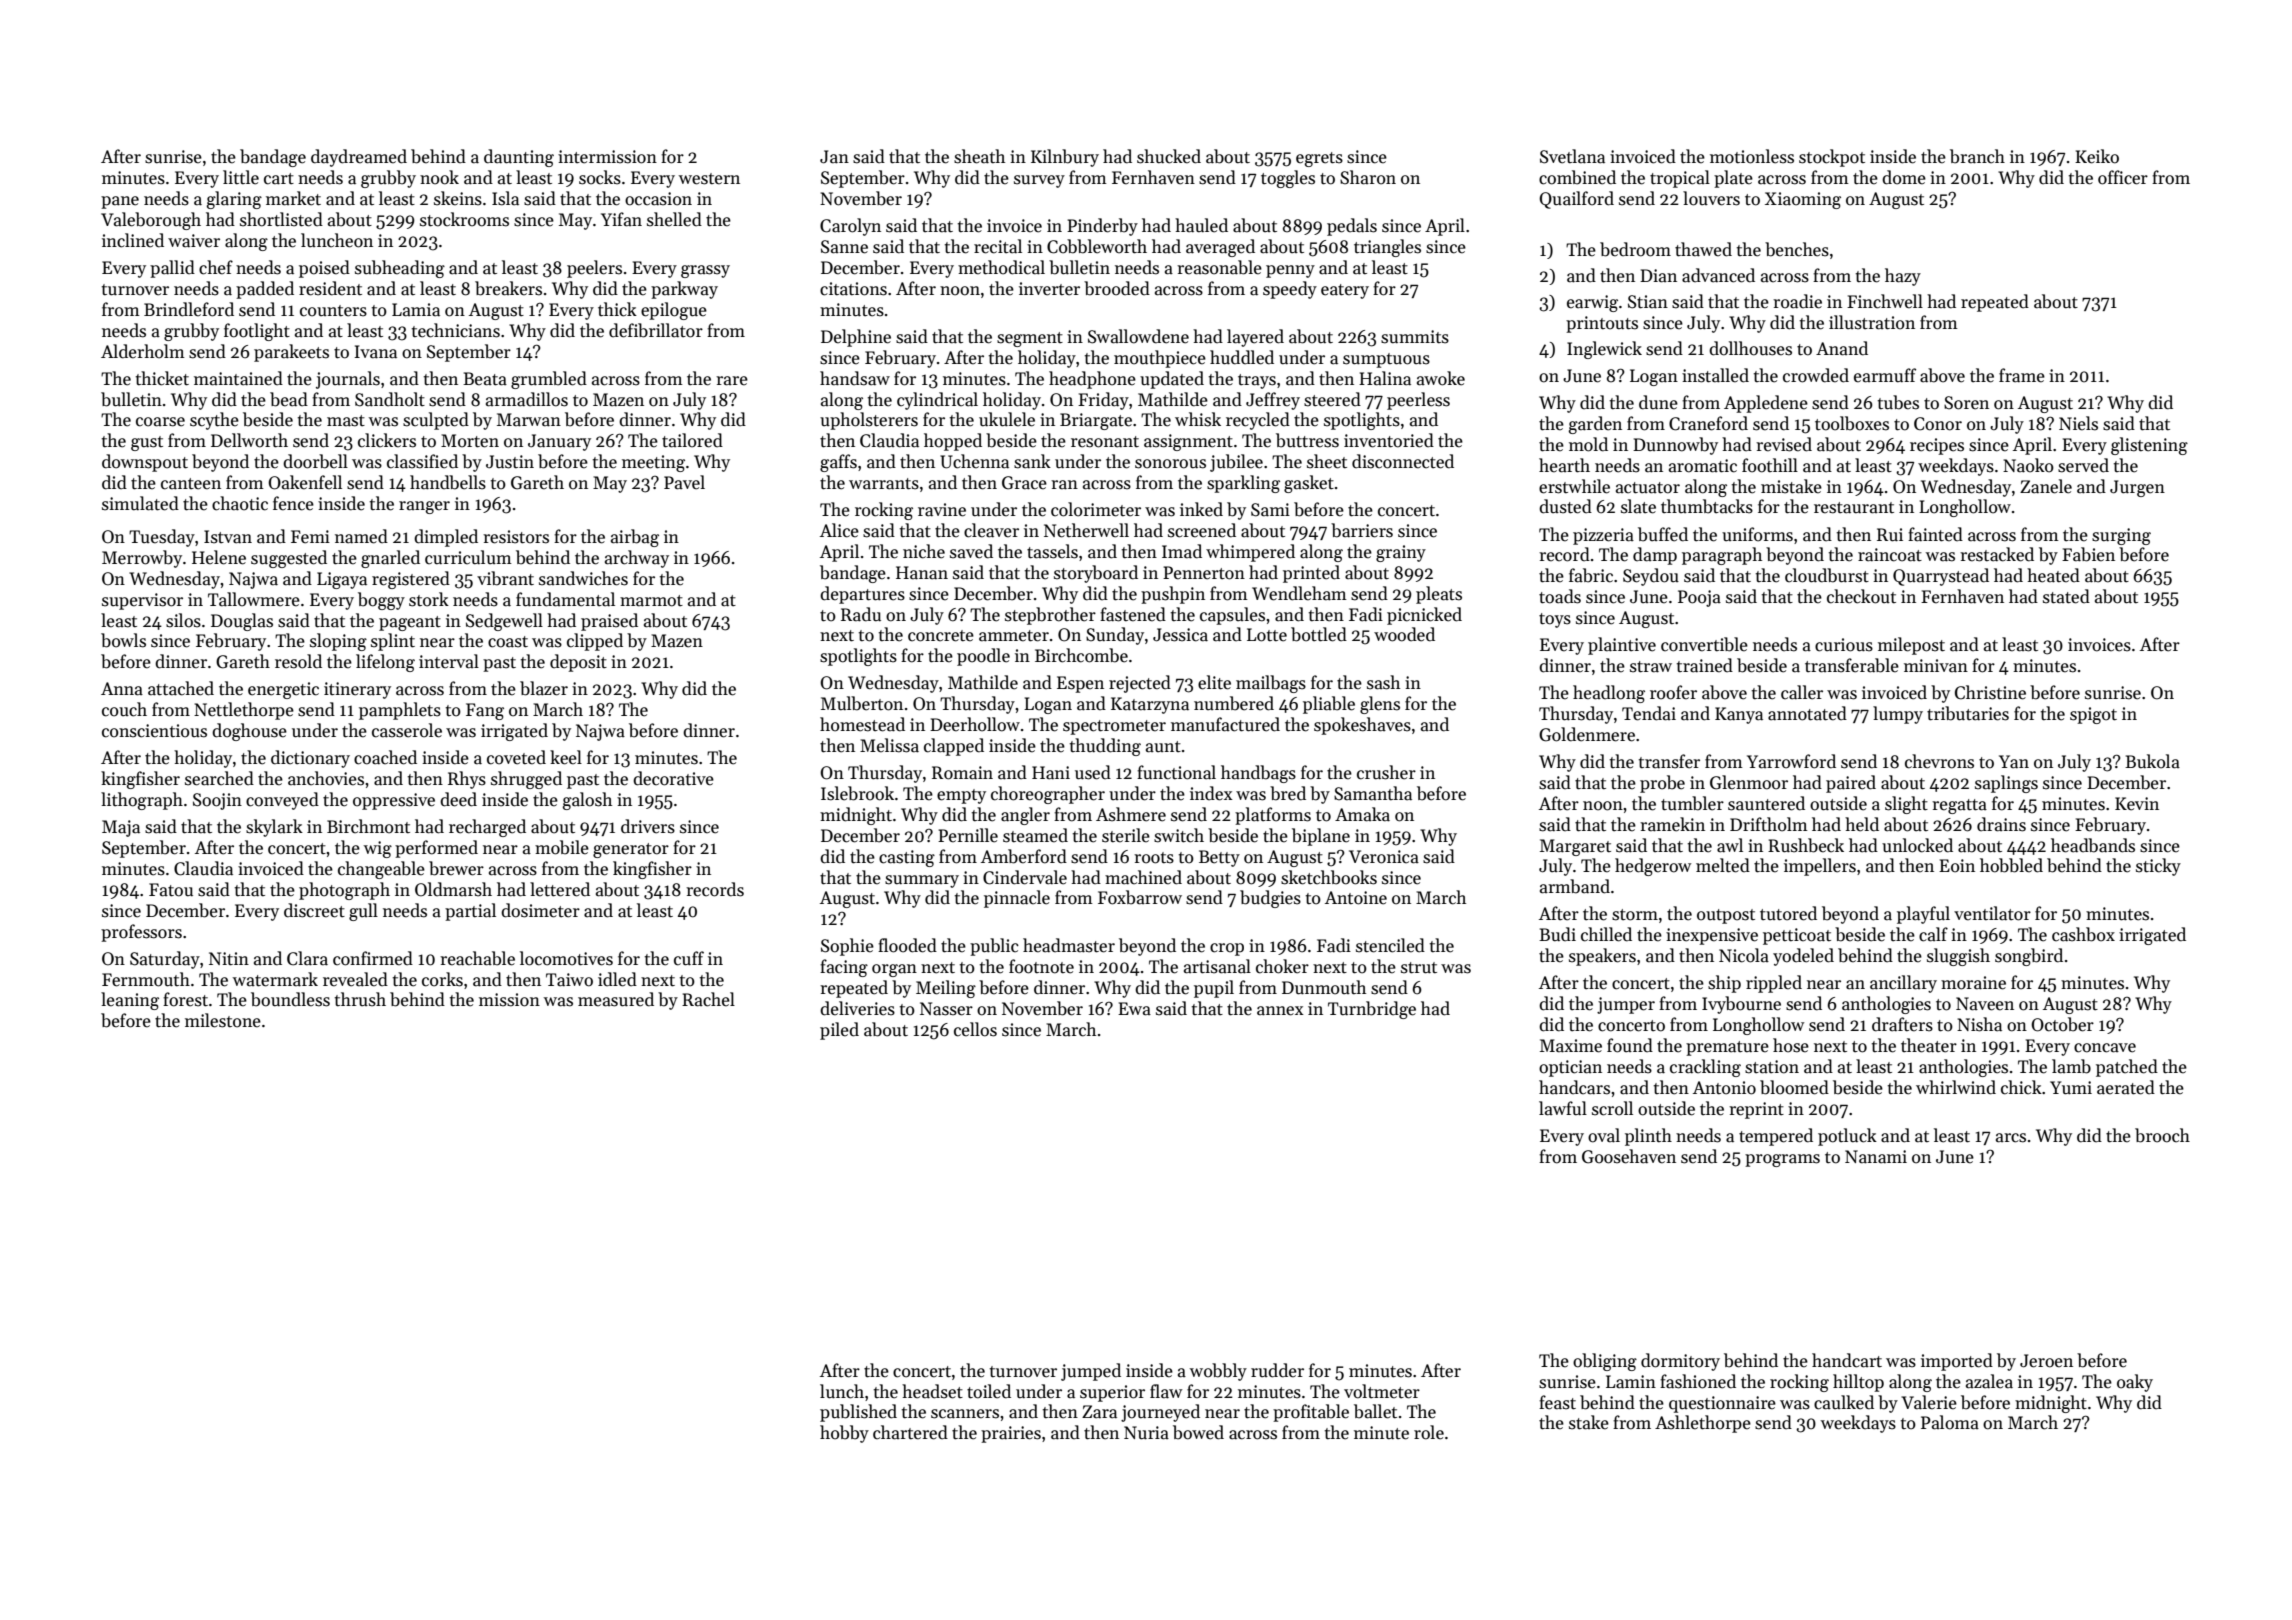  What do you see at coordinates (1629, 1156) in the screenshot?
I see `Goosehaven` at bounding box center [1629, 1156].
